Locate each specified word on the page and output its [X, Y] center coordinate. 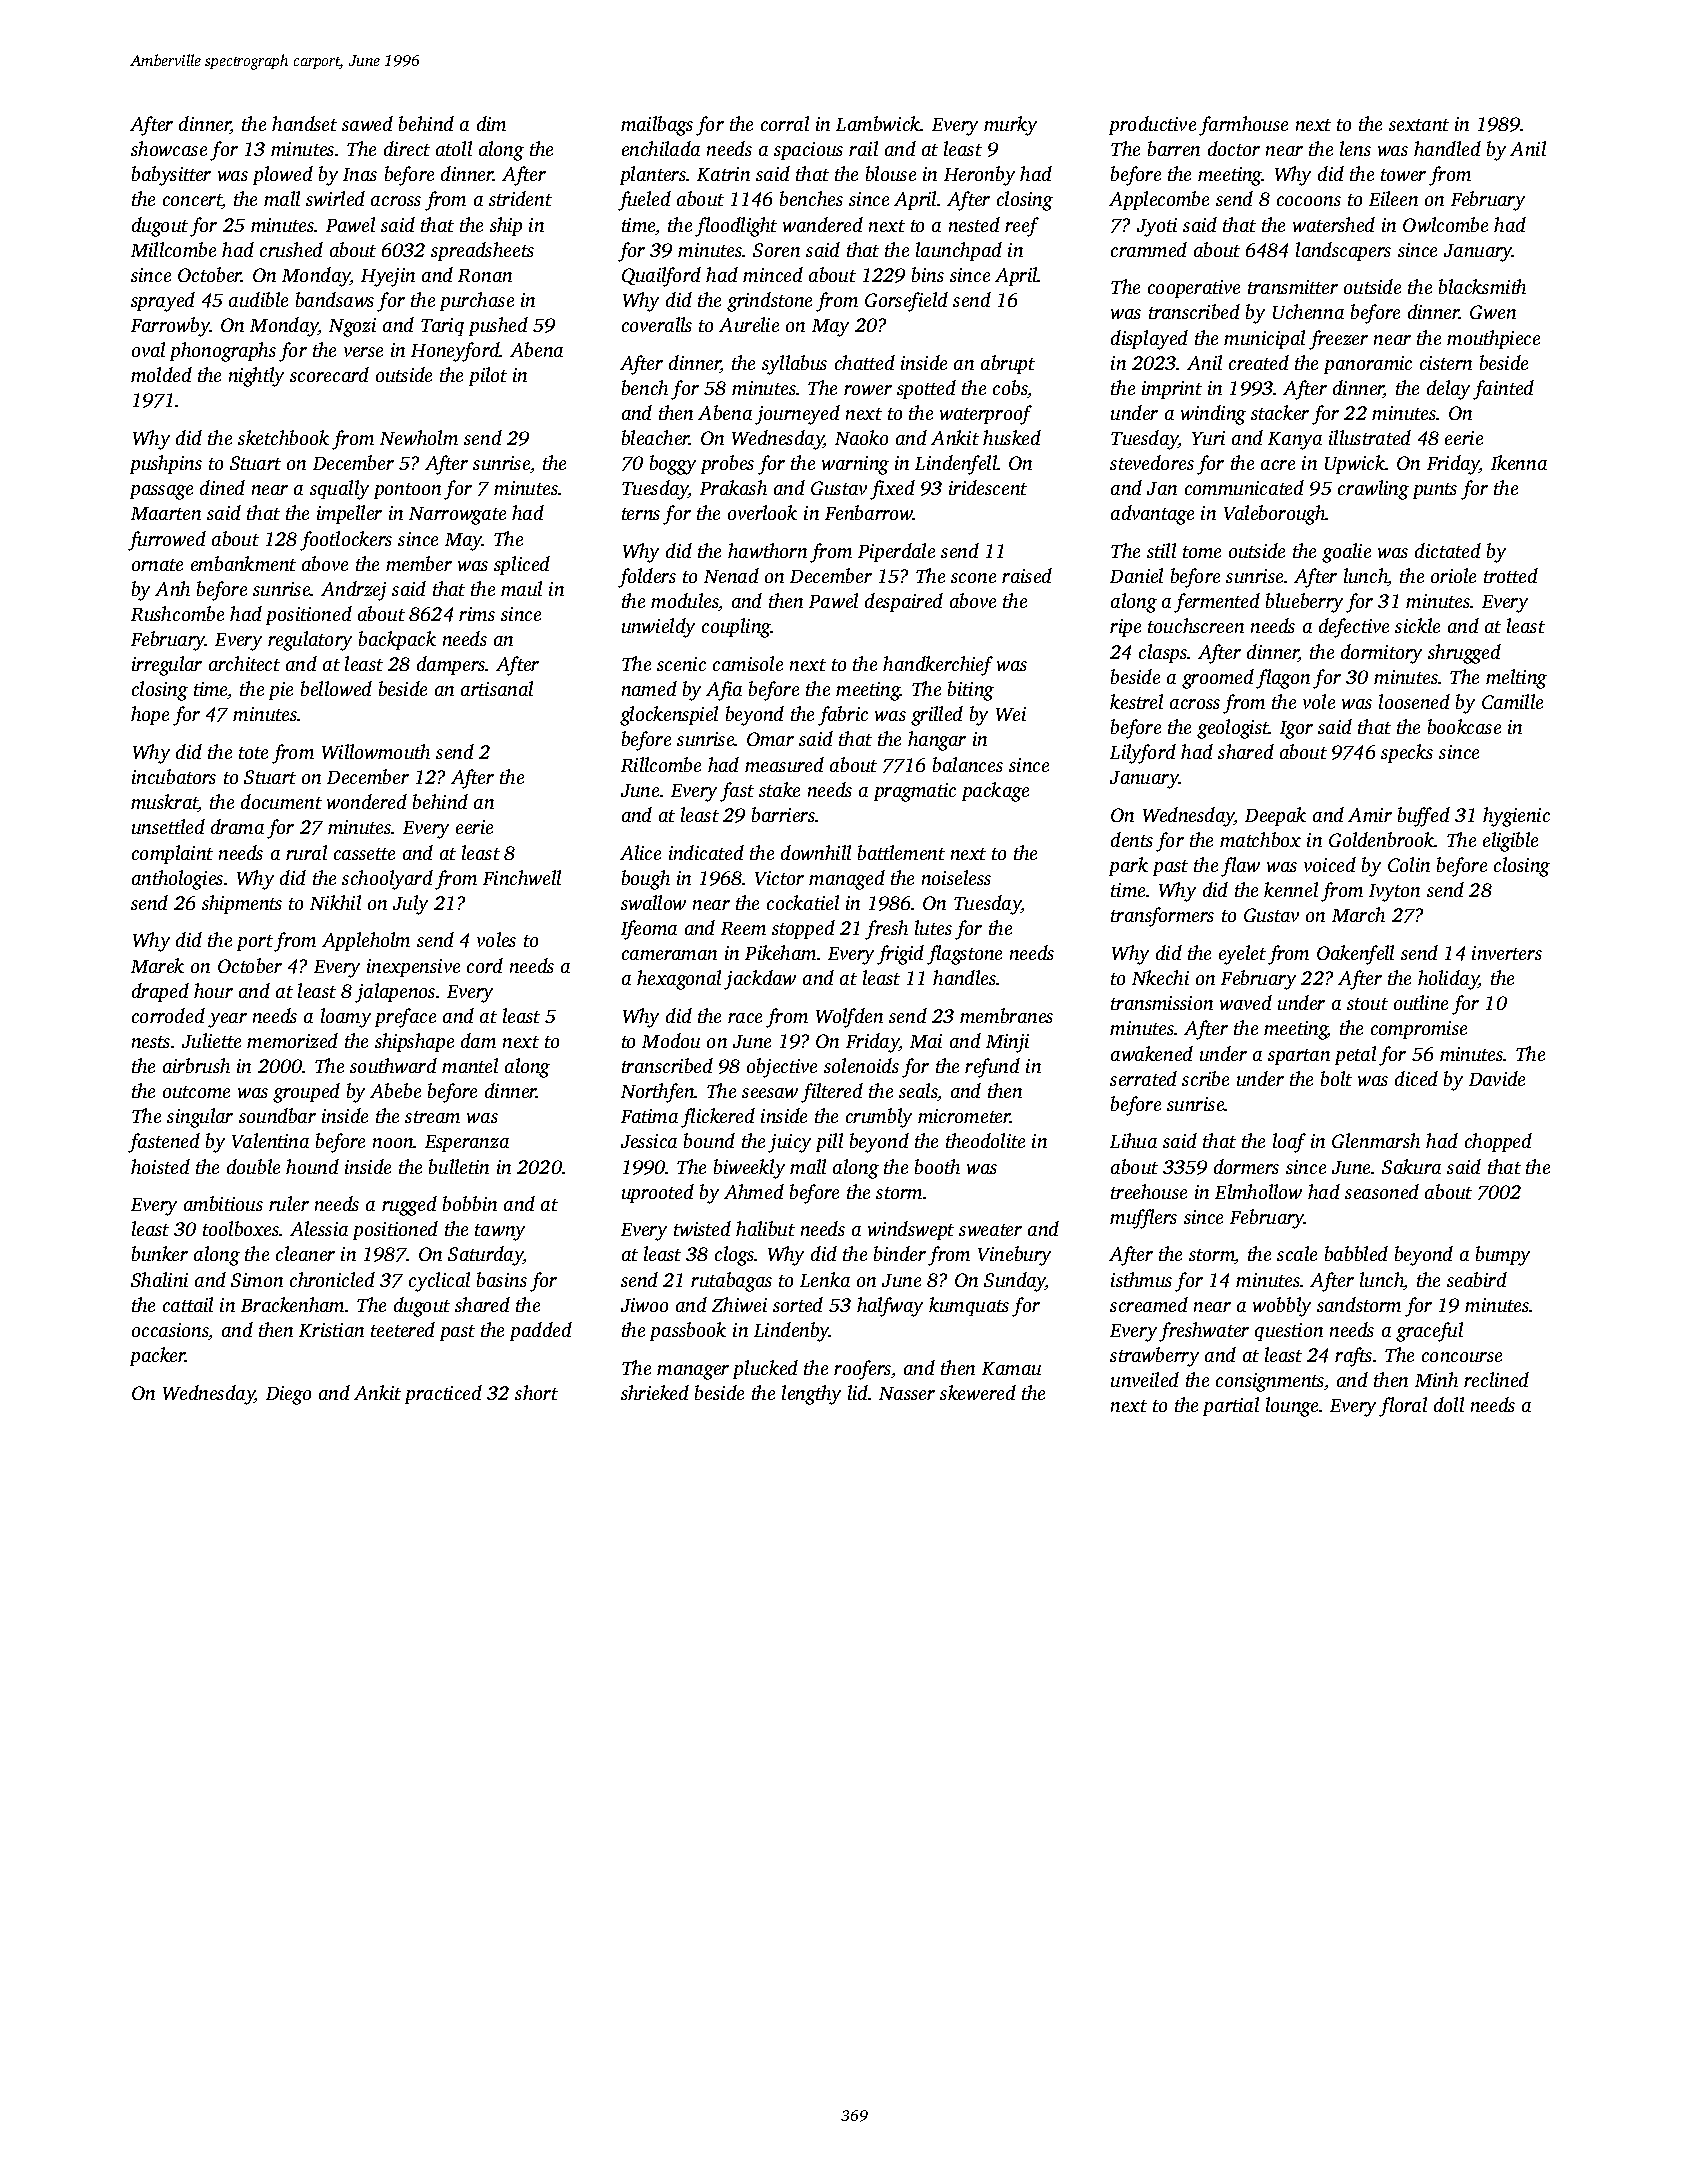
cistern [1446, 363]
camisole [748, 663]
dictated [1448, 550]
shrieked [655, 1392]
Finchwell [522, 877]
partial [1231, 1406]
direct [407, 148]
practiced [443, 1394]
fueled [644, 201]
